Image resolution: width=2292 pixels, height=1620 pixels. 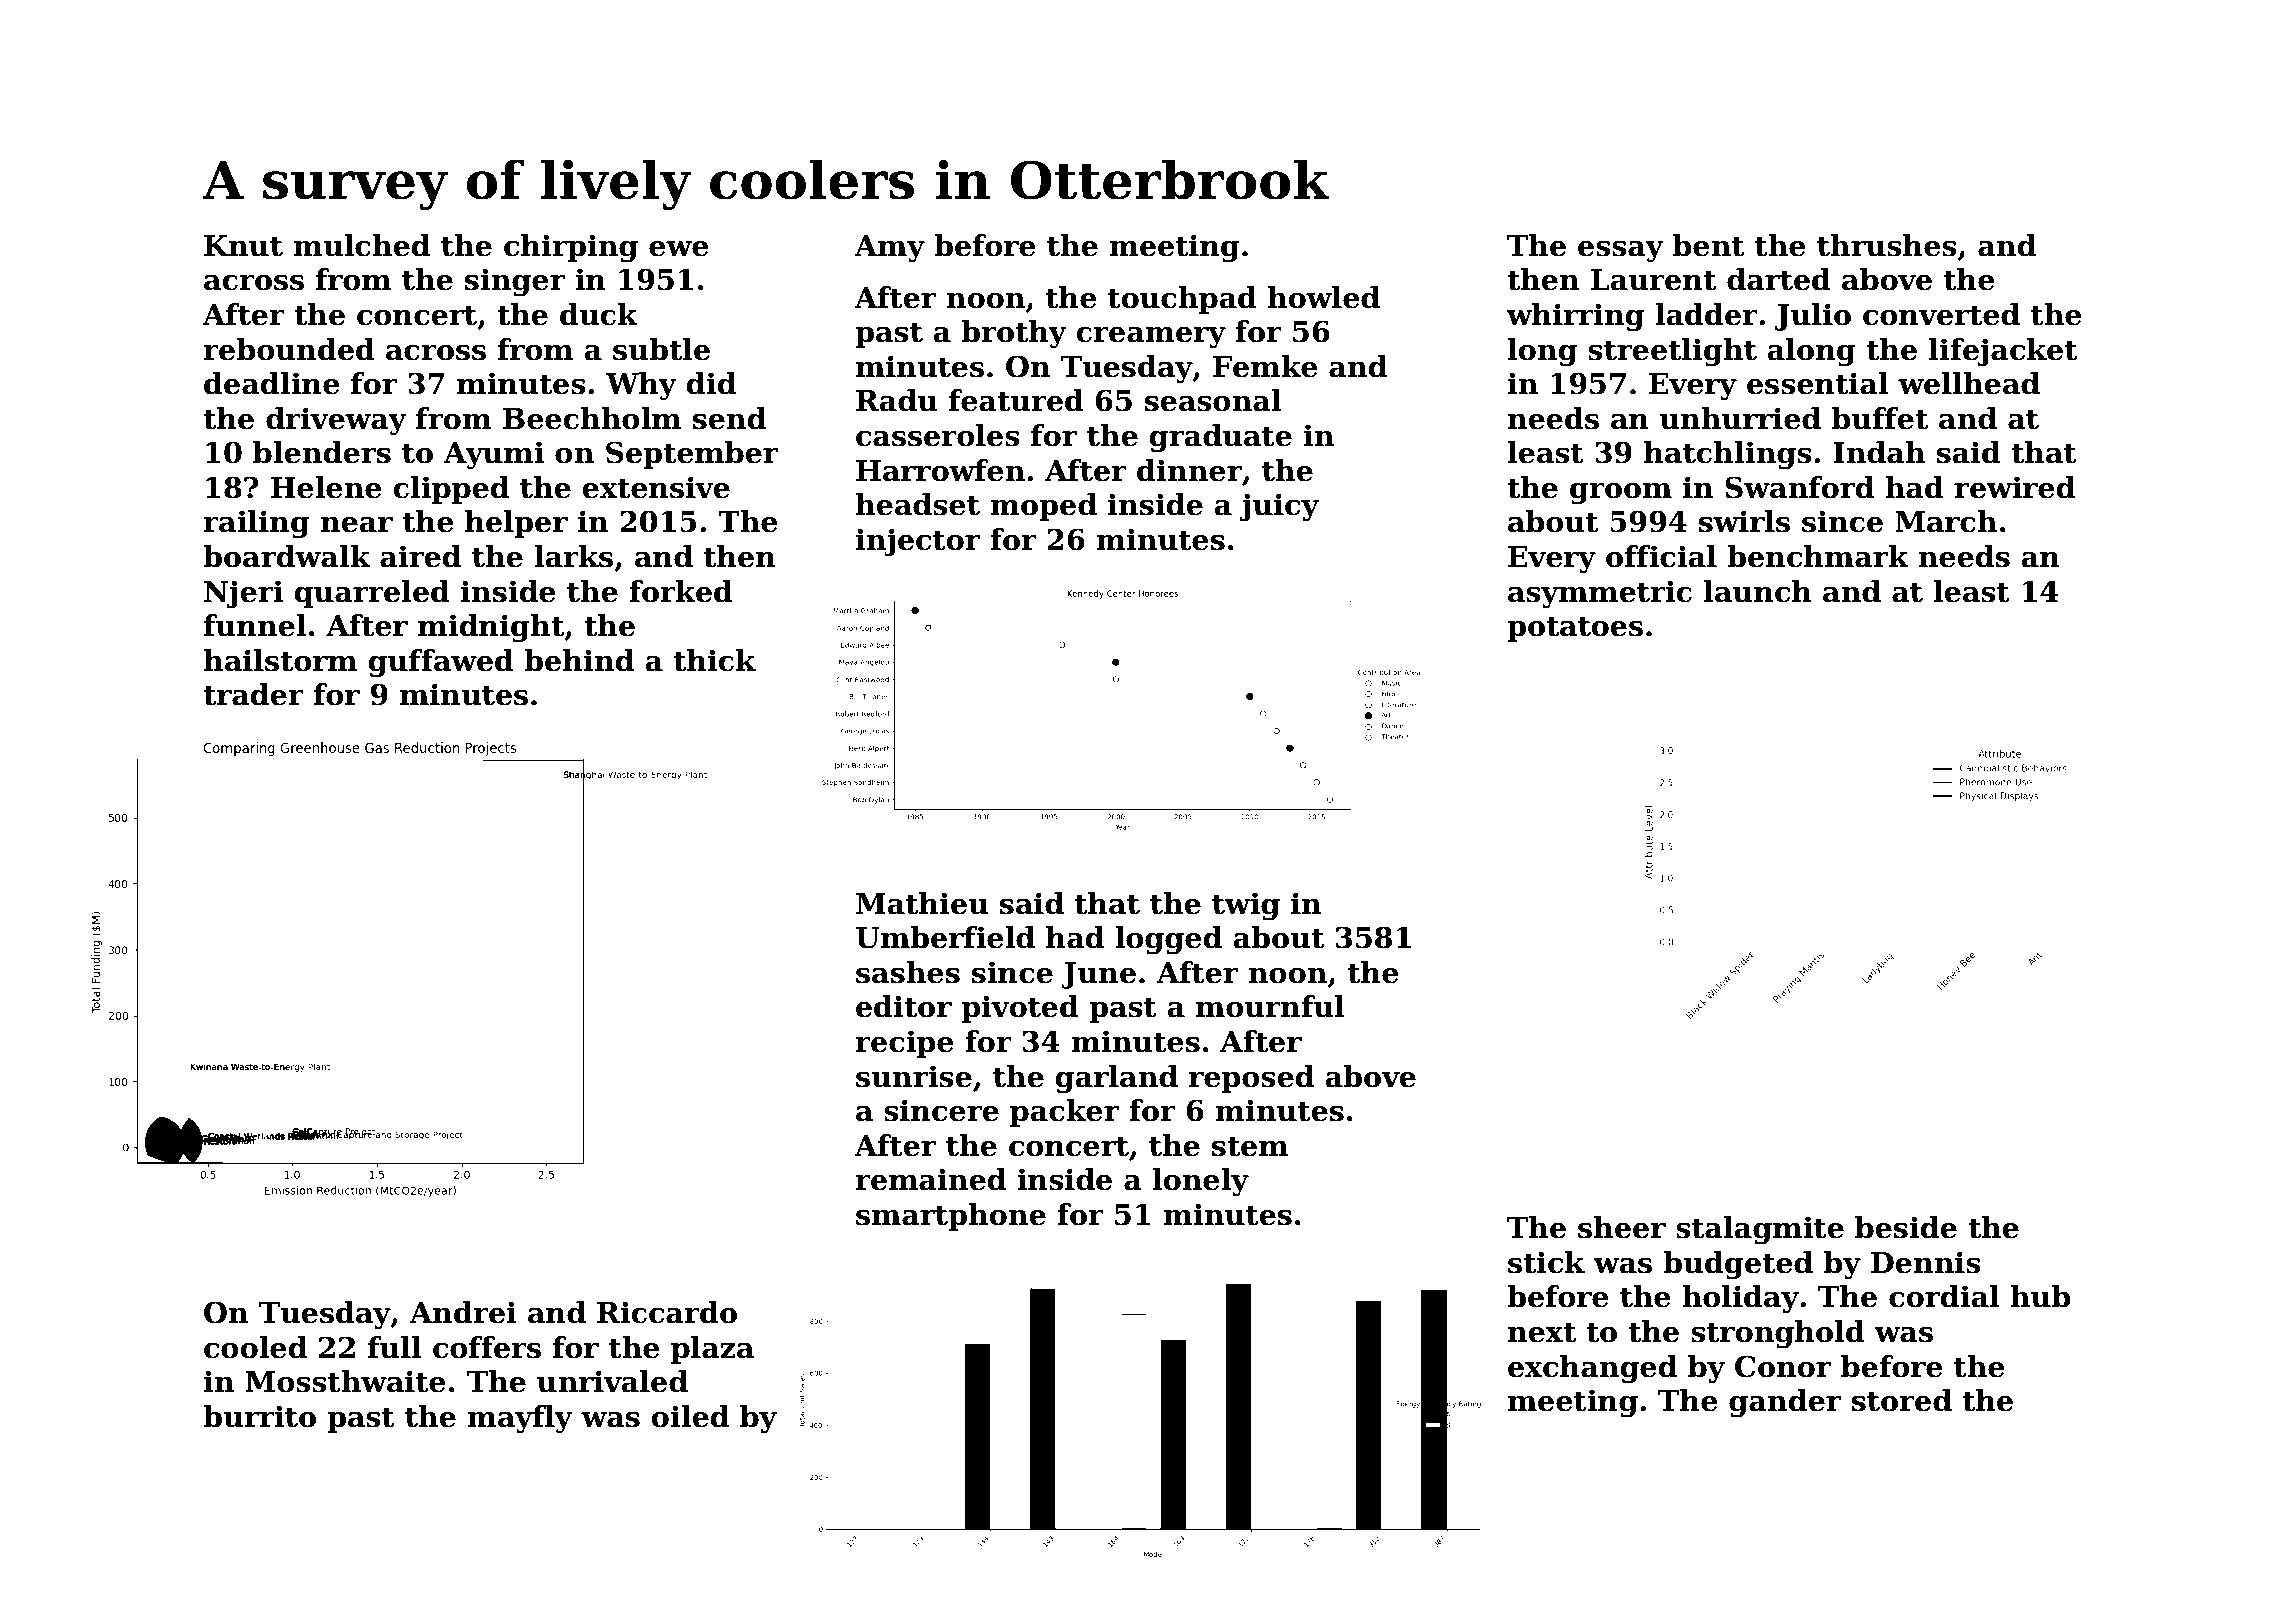 I want to click on potatoes, so click(x=1575, y=629).
